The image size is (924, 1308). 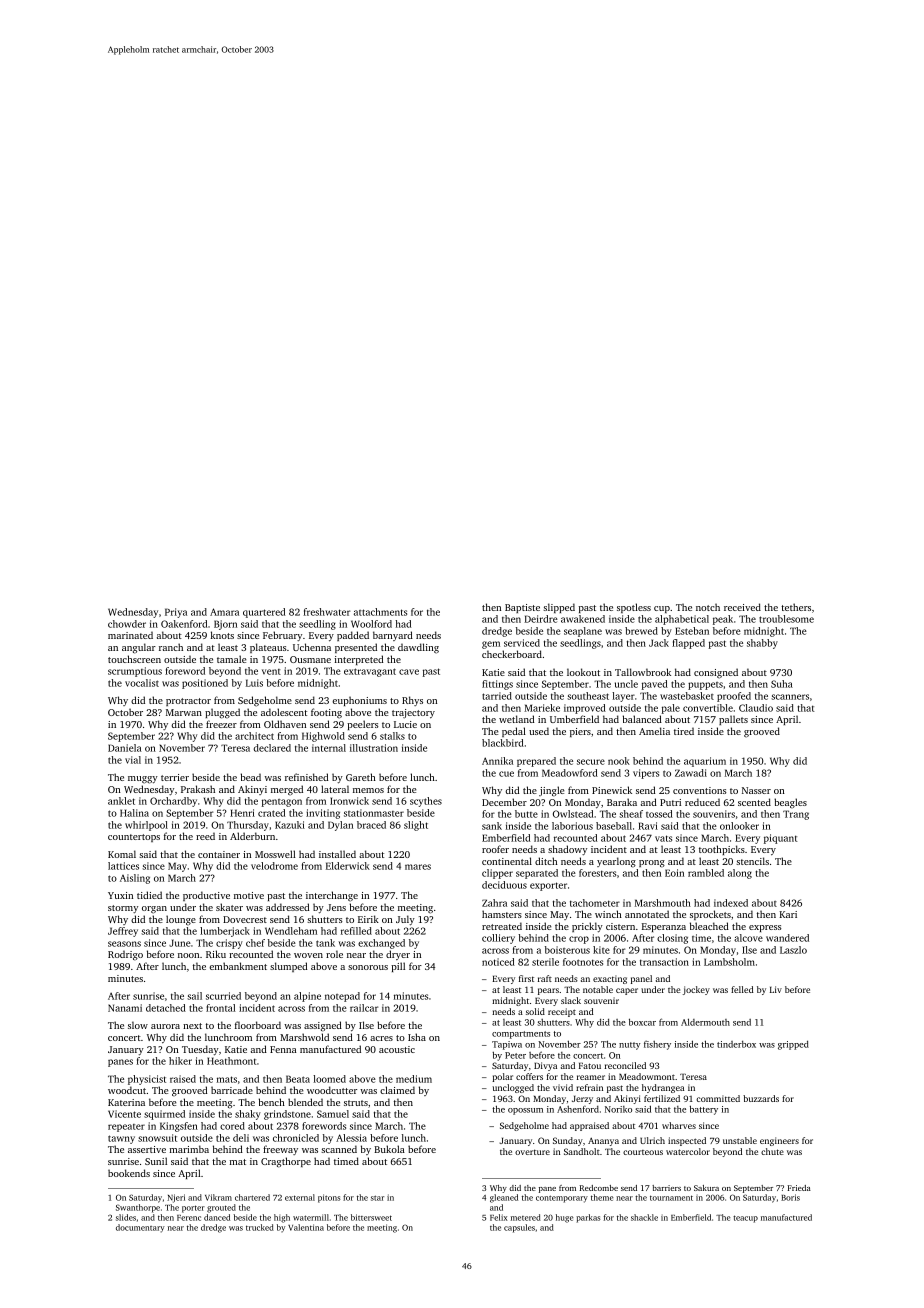 I want to click on Isha, so click(x=417, y=1037).
